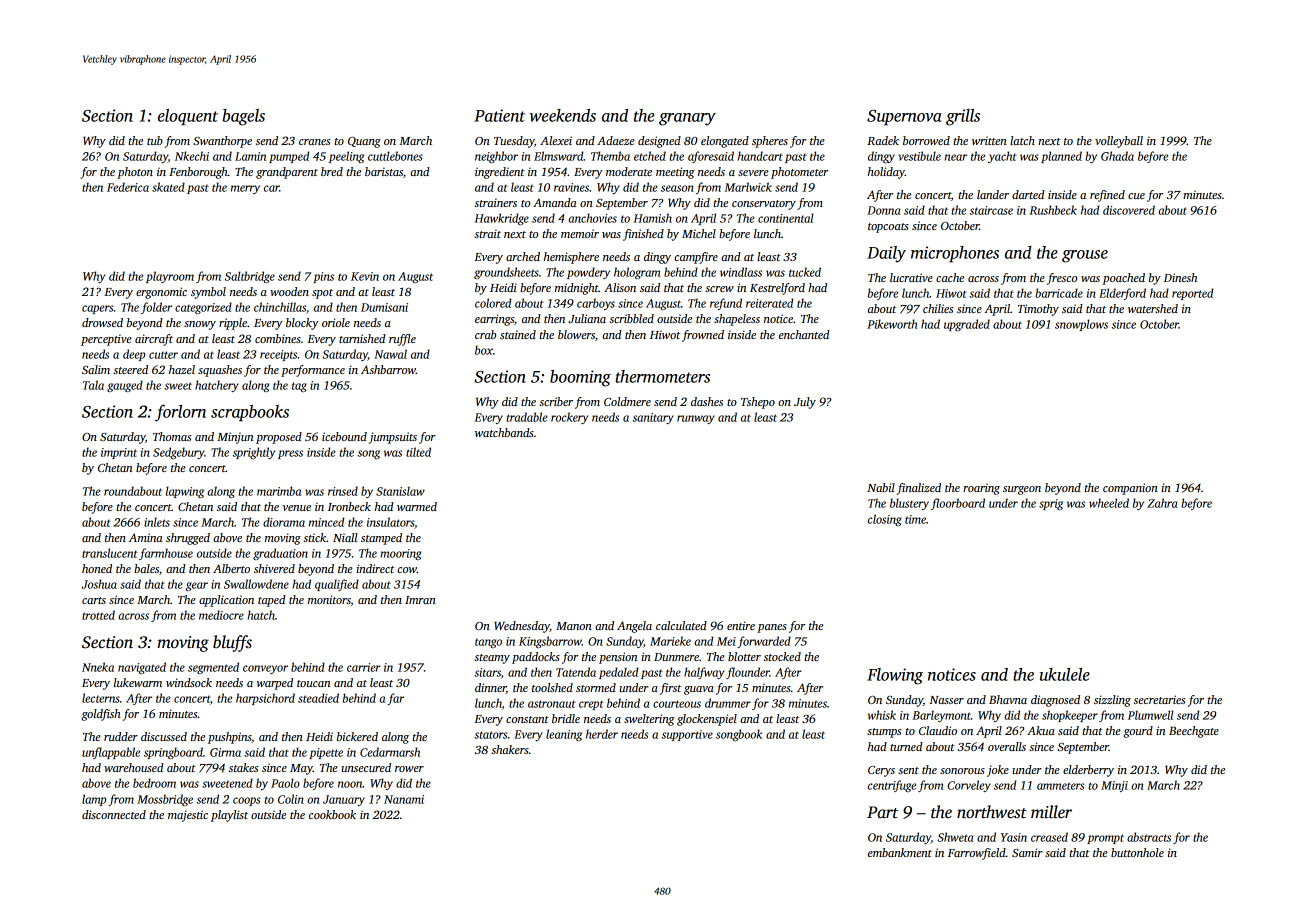  Describe the element at coordinates (1117, 156) in the screenshot. I see `Ghada` at that location.
